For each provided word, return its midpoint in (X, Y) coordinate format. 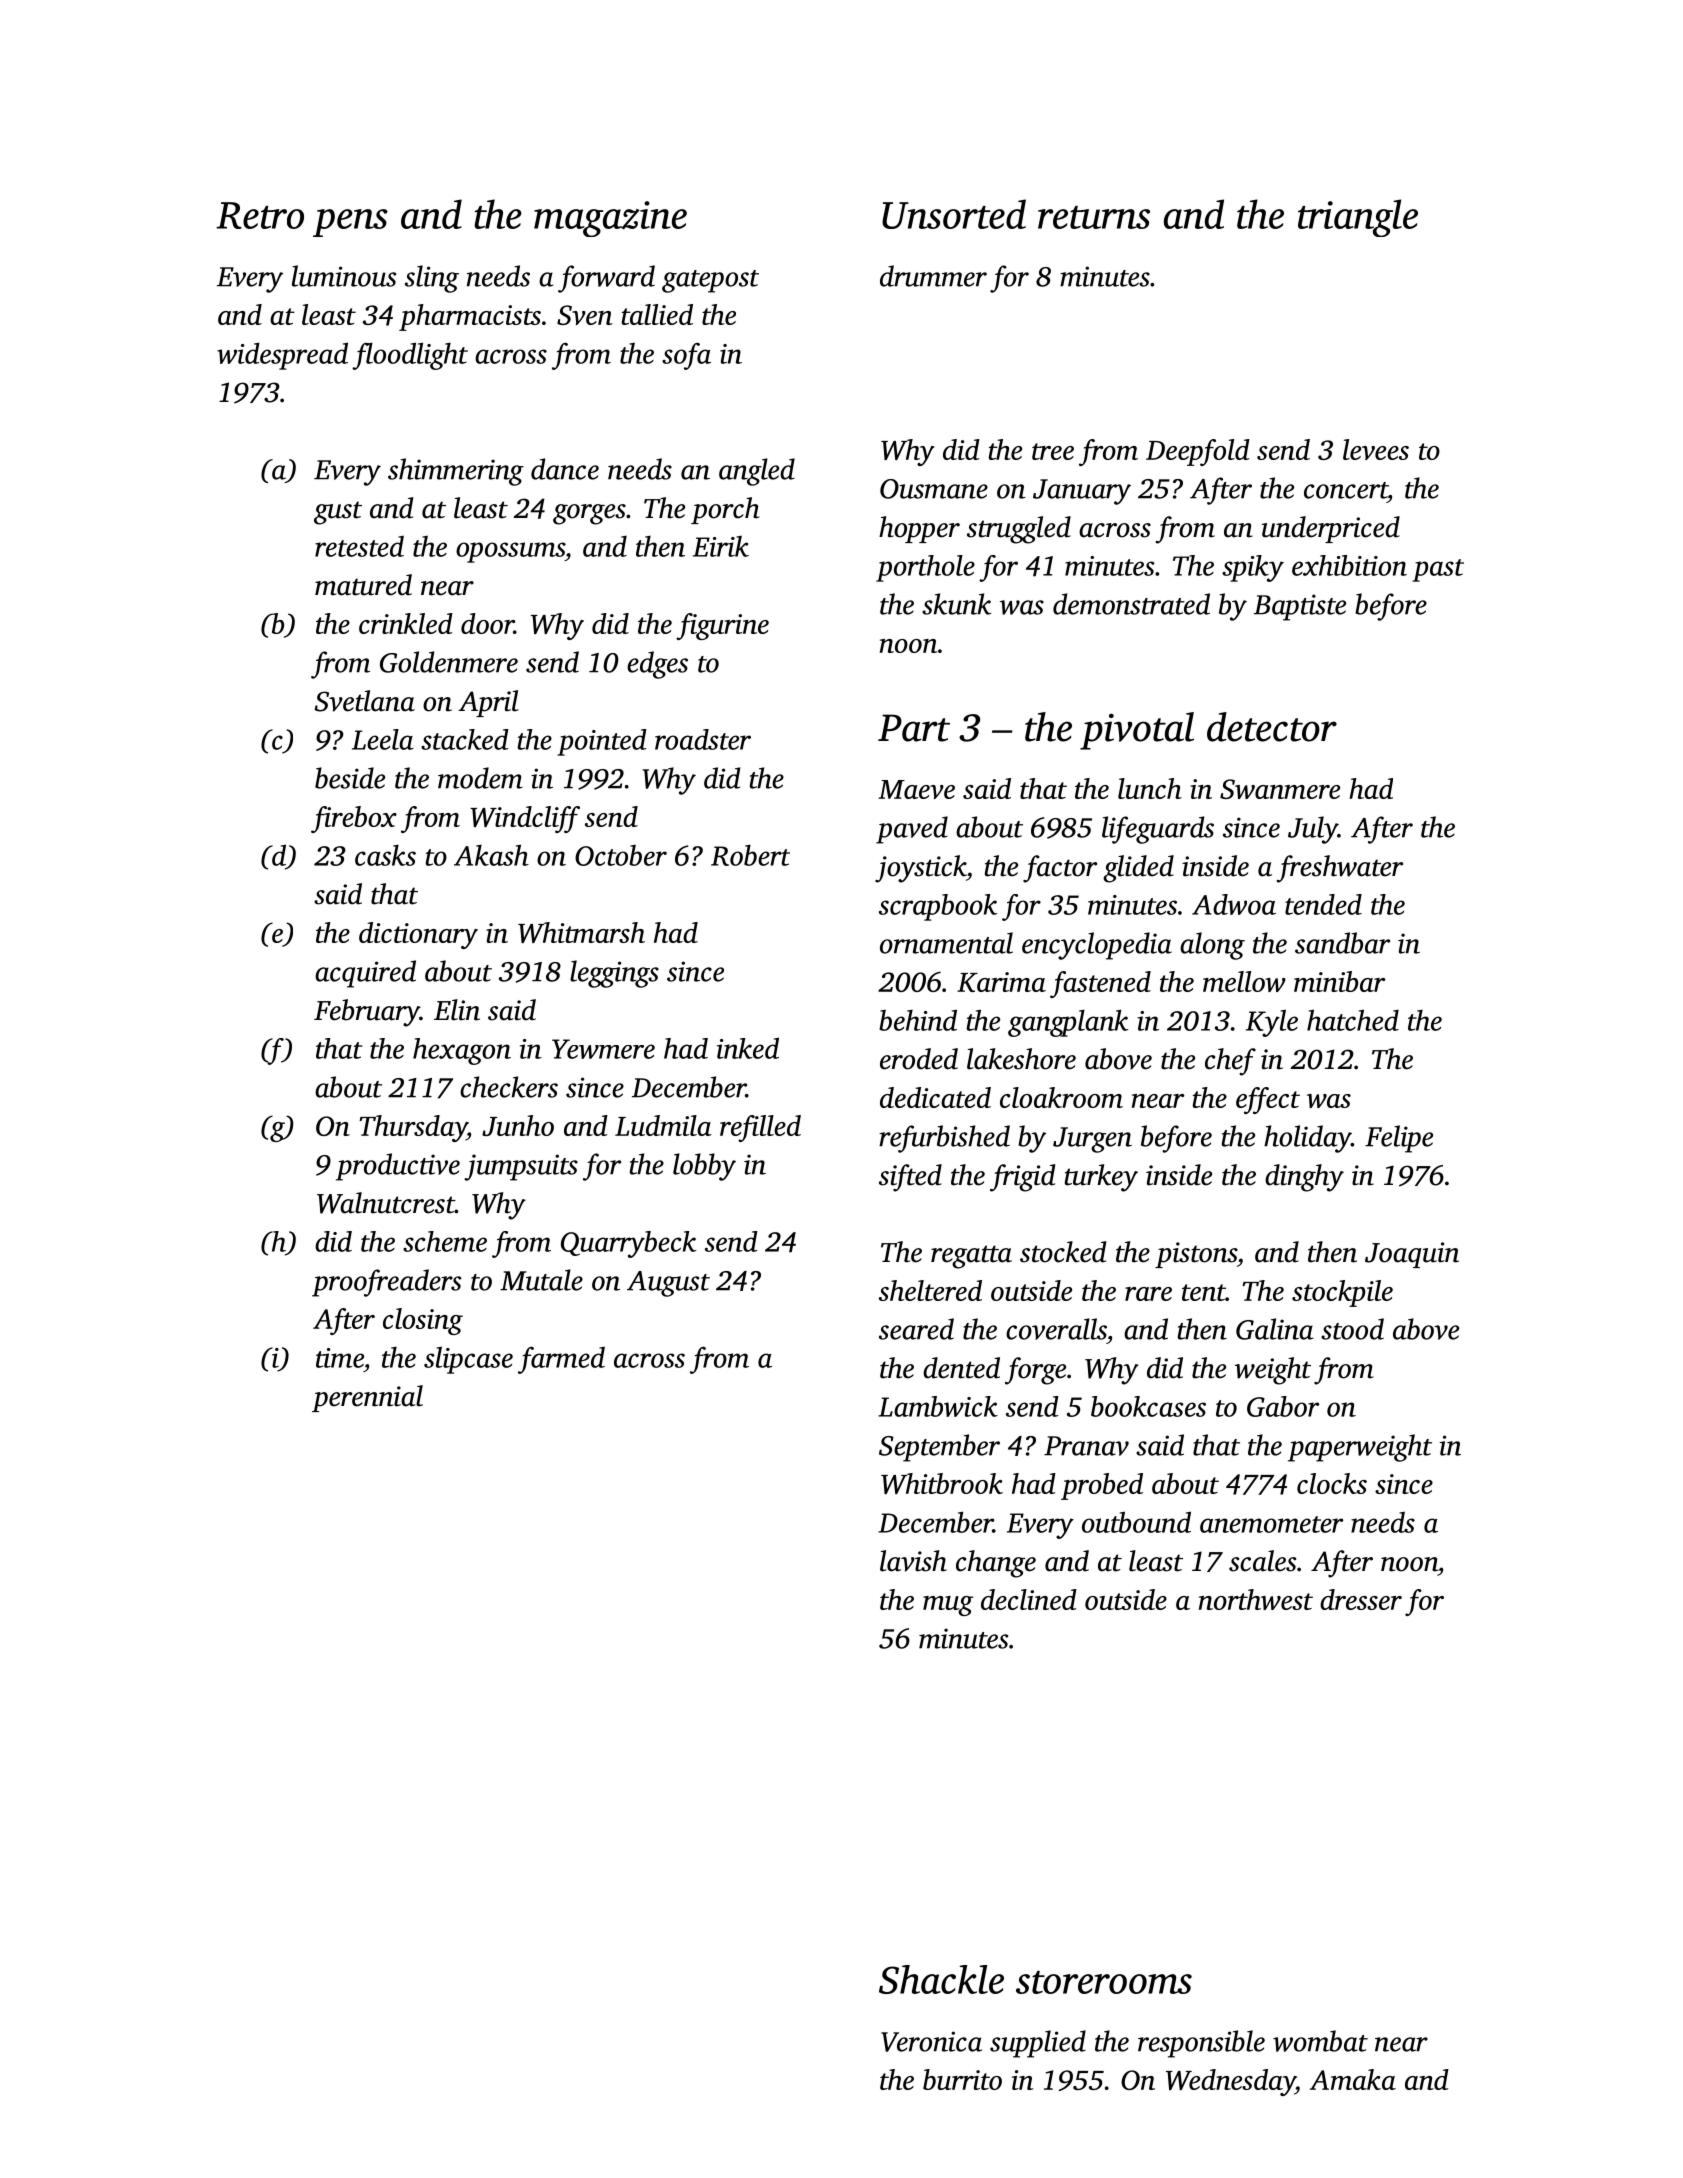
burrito (962, 2079)
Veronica (931, 2041)
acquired (365, 974)
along (1212, 946)
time (340, 1358)
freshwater (1339, 869)
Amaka (1353, 2079)
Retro (260, 215)
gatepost (710, 281)
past (1438, 570)
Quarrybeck (628, 1244)
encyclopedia (1097, 946)
